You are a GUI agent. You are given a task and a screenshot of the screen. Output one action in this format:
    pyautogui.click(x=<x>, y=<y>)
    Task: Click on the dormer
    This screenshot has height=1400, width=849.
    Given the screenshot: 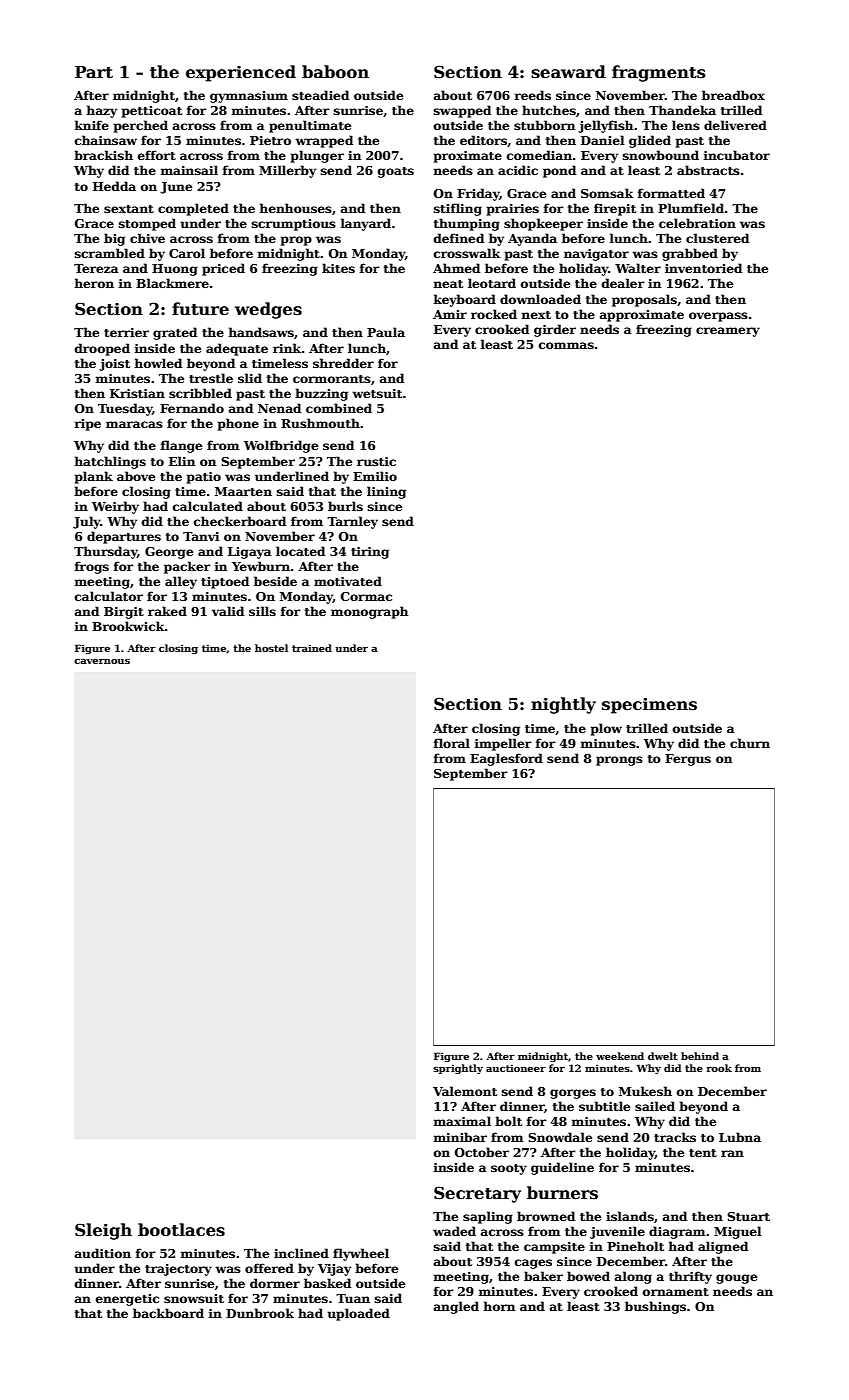 What is the action you would take?
    pyautogui.click(x=275, y=1283)
